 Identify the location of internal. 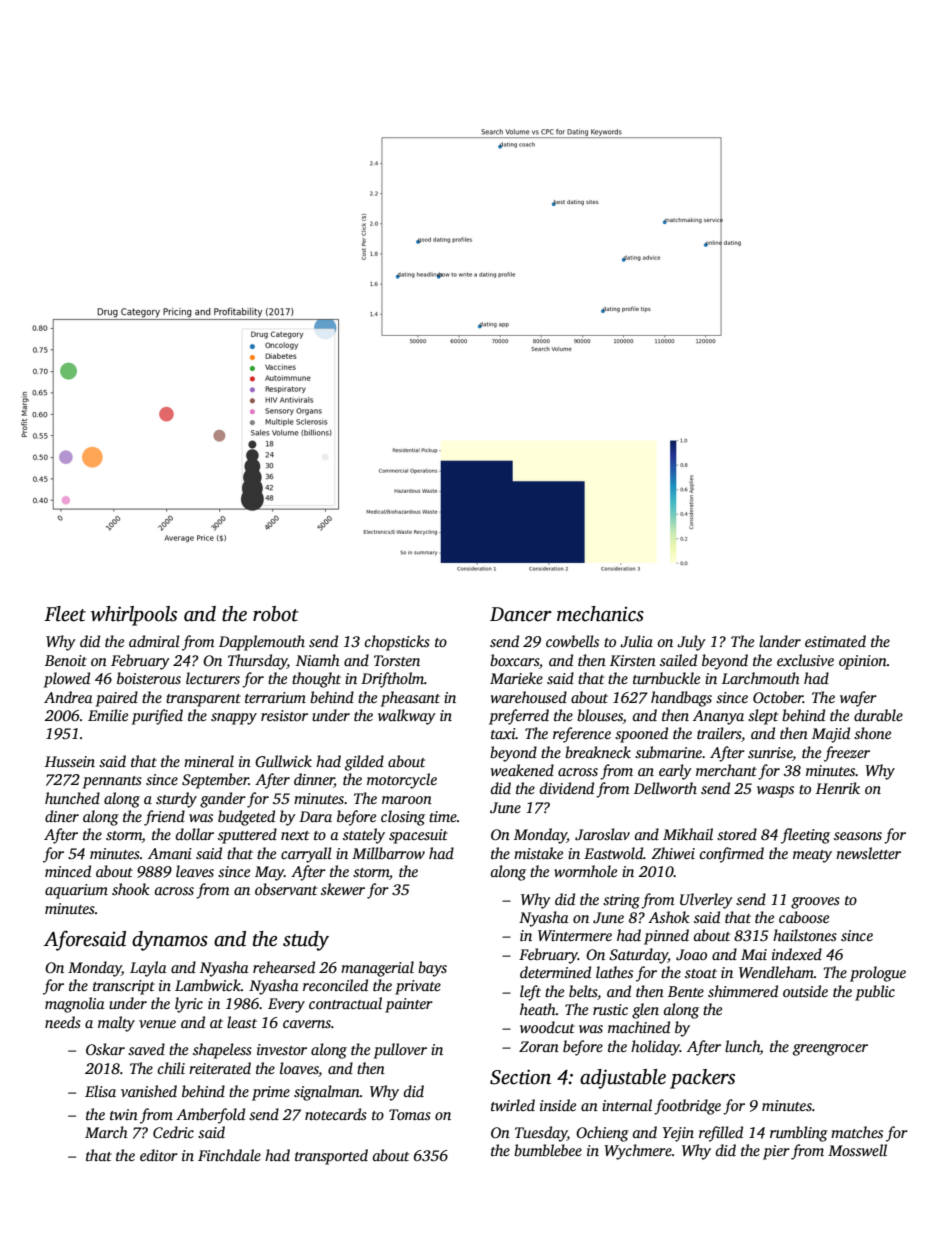
(627, 1105).
